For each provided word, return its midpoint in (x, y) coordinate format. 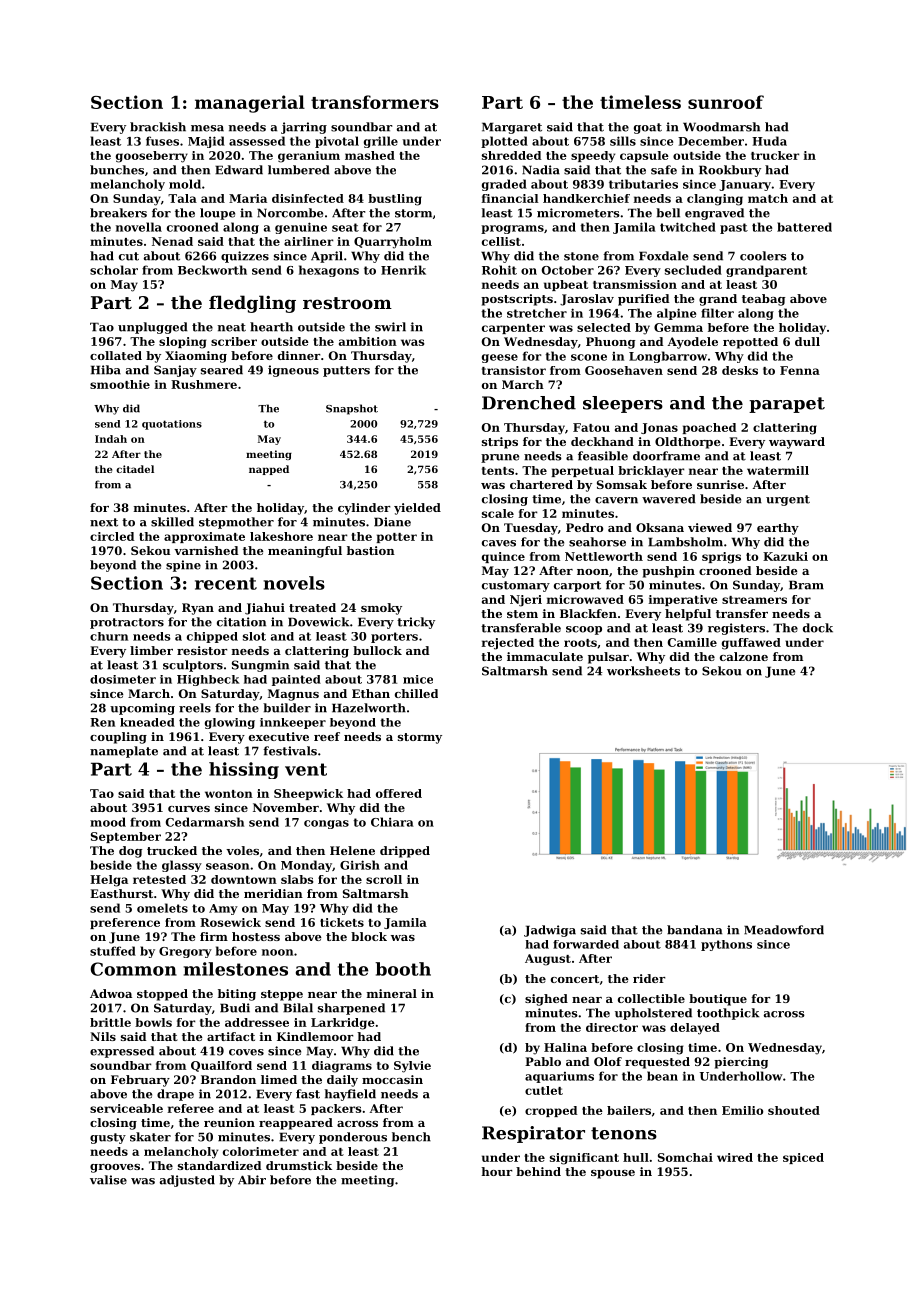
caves (499, 543)
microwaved (585, 599)
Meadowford (784, 930)
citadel (135, 469)
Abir (252, 1180)
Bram (806, 585)
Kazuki (785, 556)
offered (399, 793)
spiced (803, 1158)
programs (512, 229)
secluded (693, 270)
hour (497, 1171)
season (227, 866)
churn (109, 636)
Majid (206, 142)
